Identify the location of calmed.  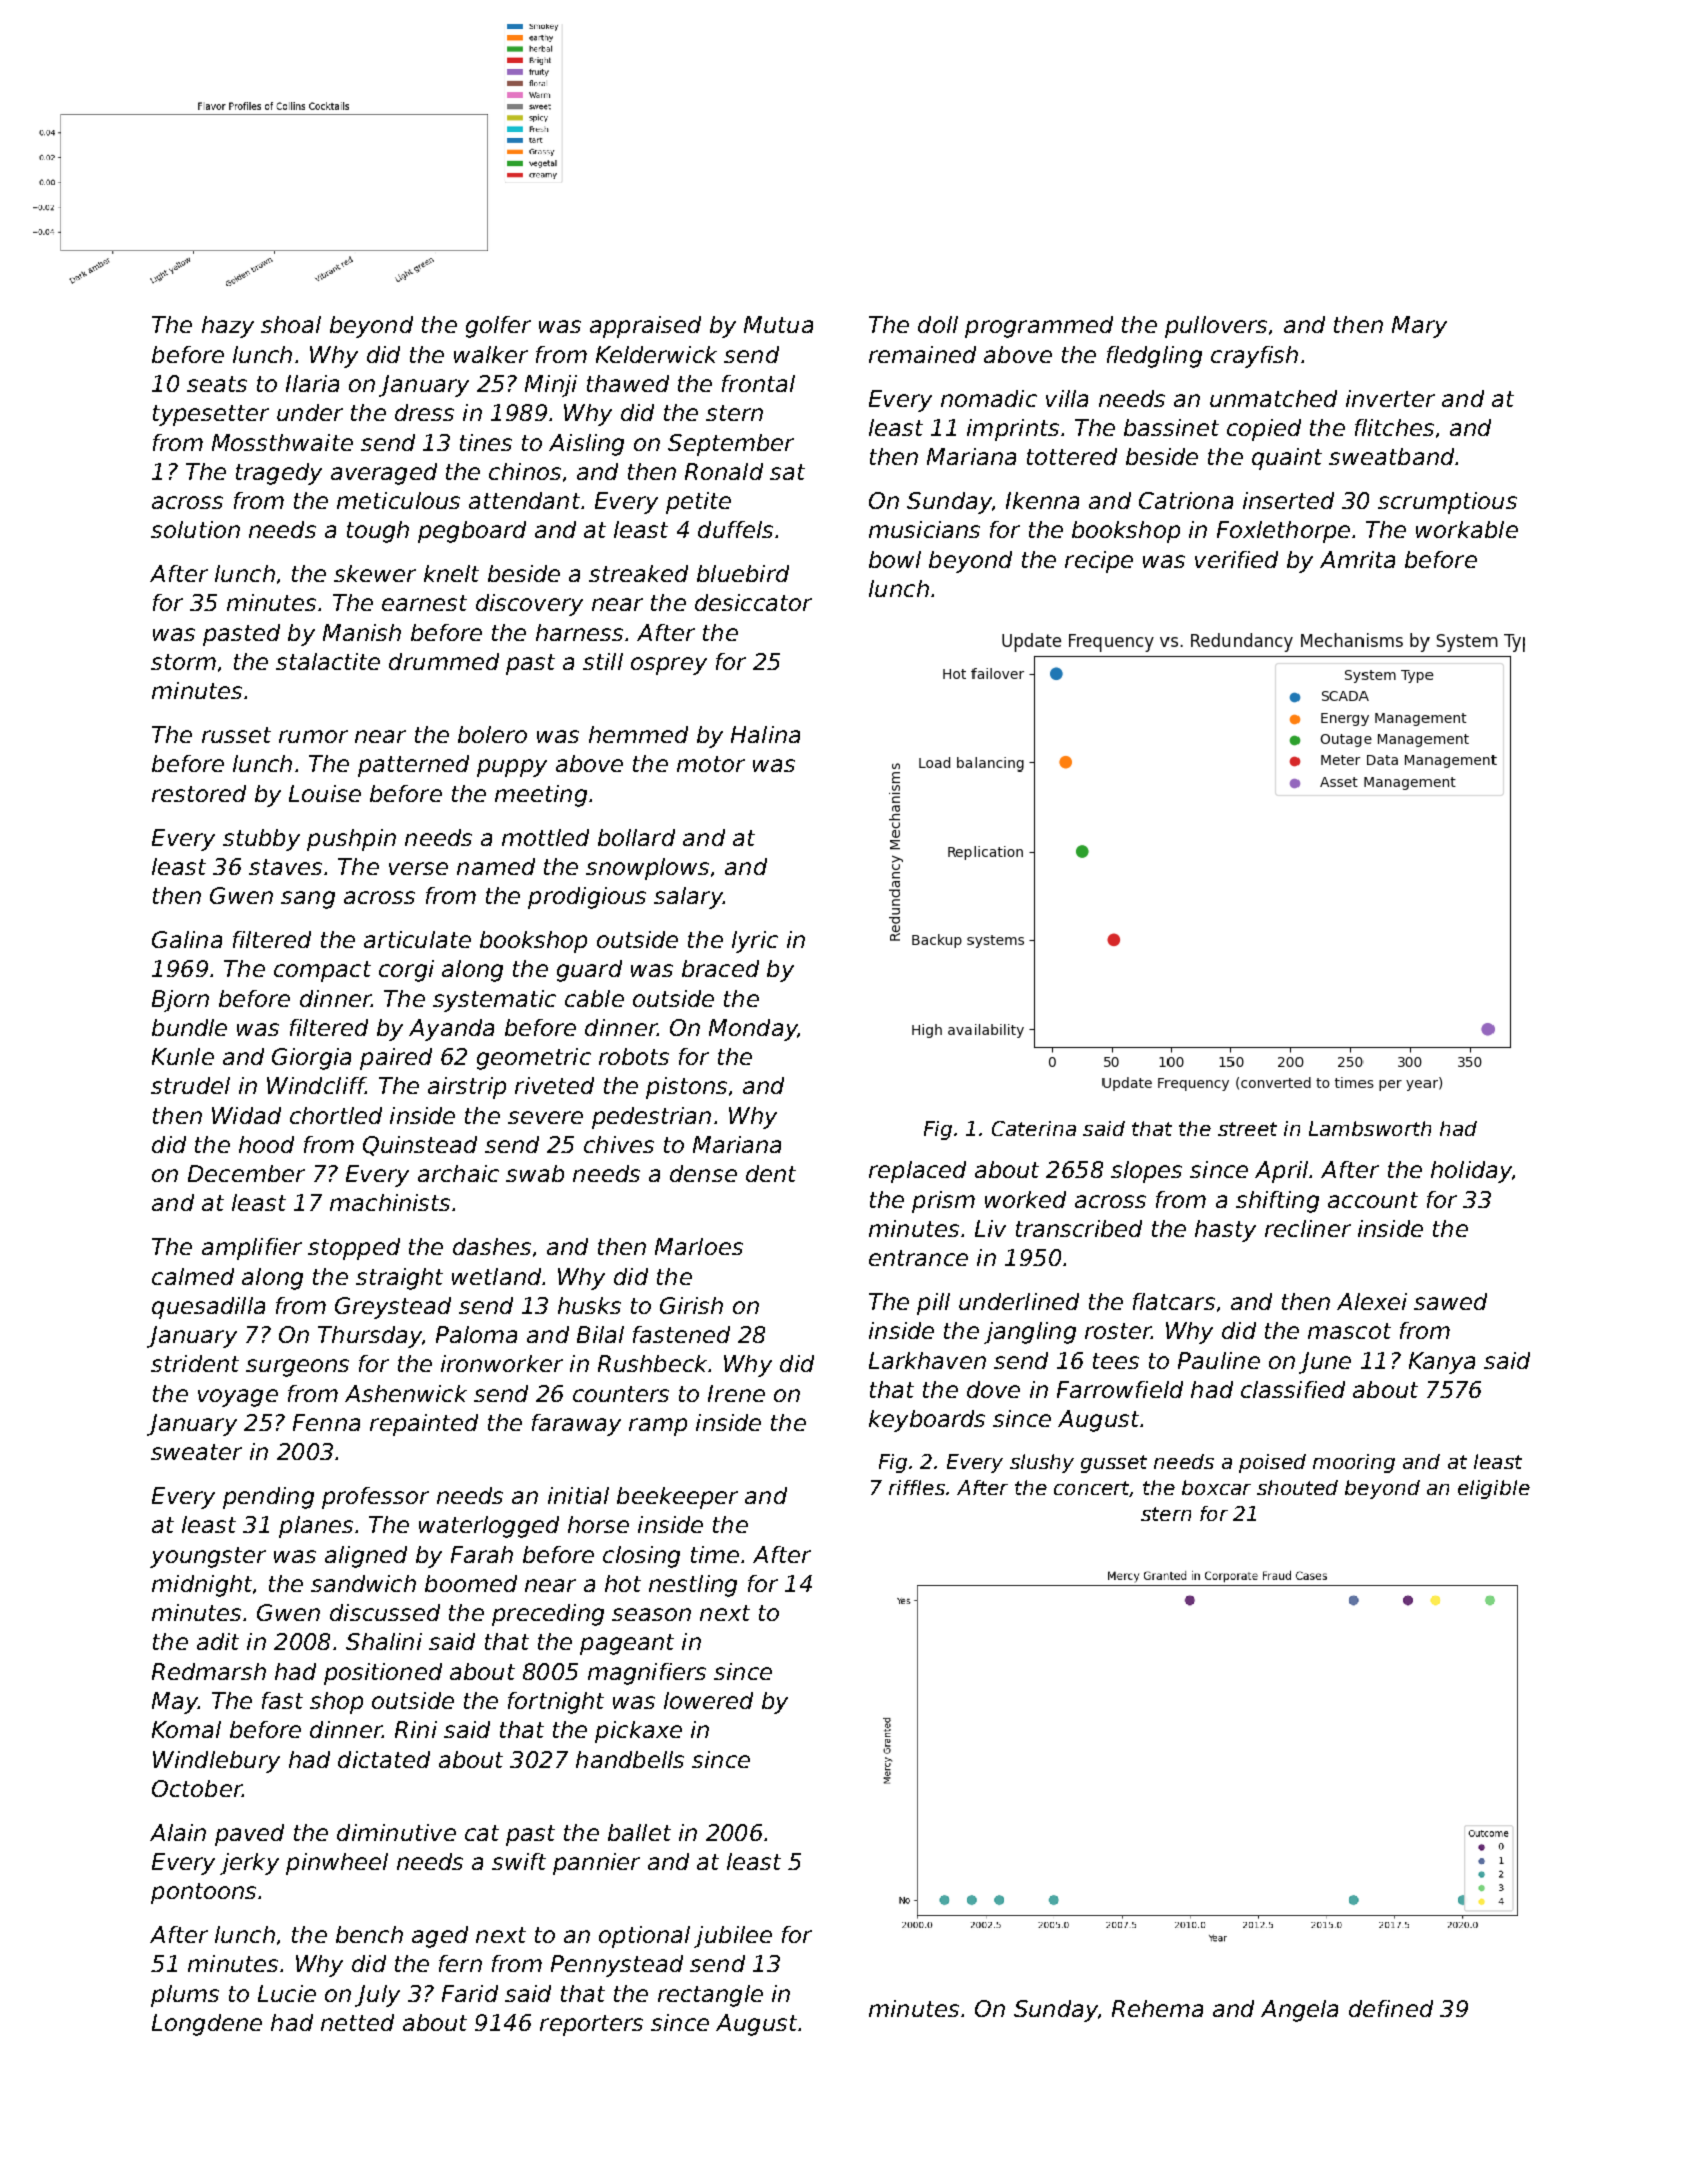
(193, 1276).
